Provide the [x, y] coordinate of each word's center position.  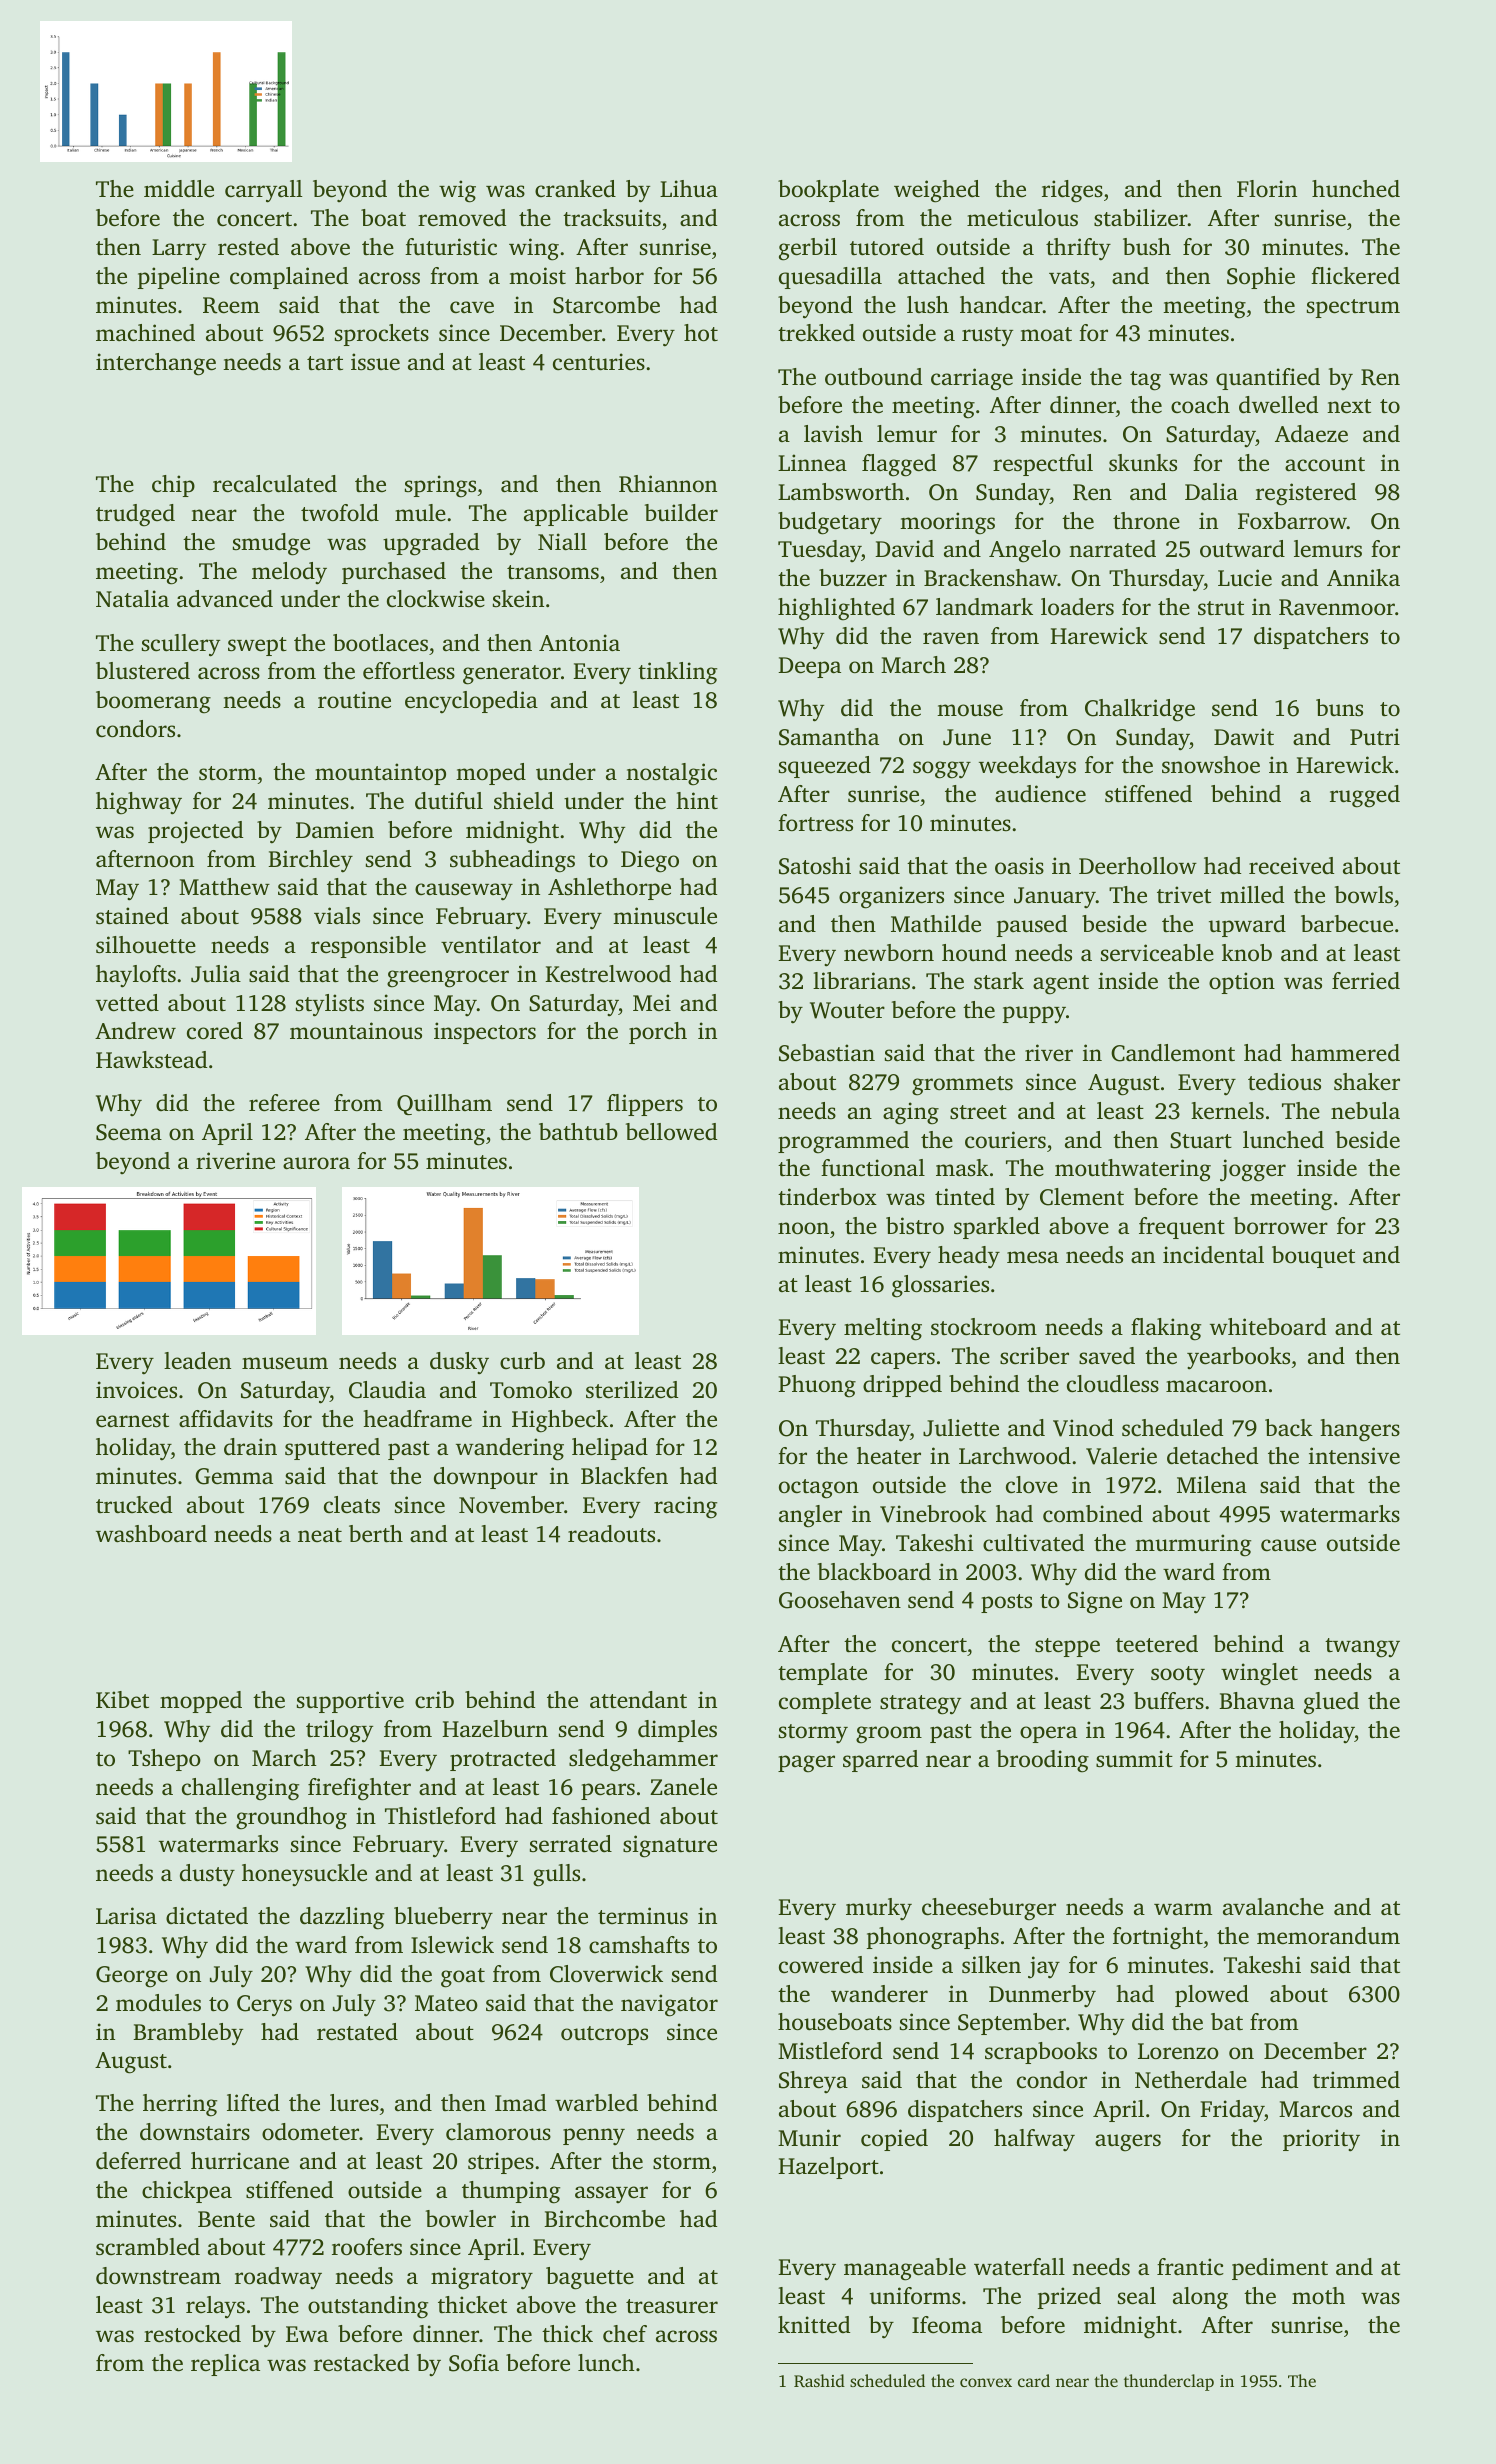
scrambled [148, 2247]
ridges [1072, 191]
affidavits [226, 1418]
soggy [942, 770]
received [1291, 866]
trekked [816, 333]
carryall [263, 191]
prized [1069, 2298]
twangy [1362, 1648]
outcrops [604, 2035]
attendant [638, 1700]
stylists [330, 1005]
